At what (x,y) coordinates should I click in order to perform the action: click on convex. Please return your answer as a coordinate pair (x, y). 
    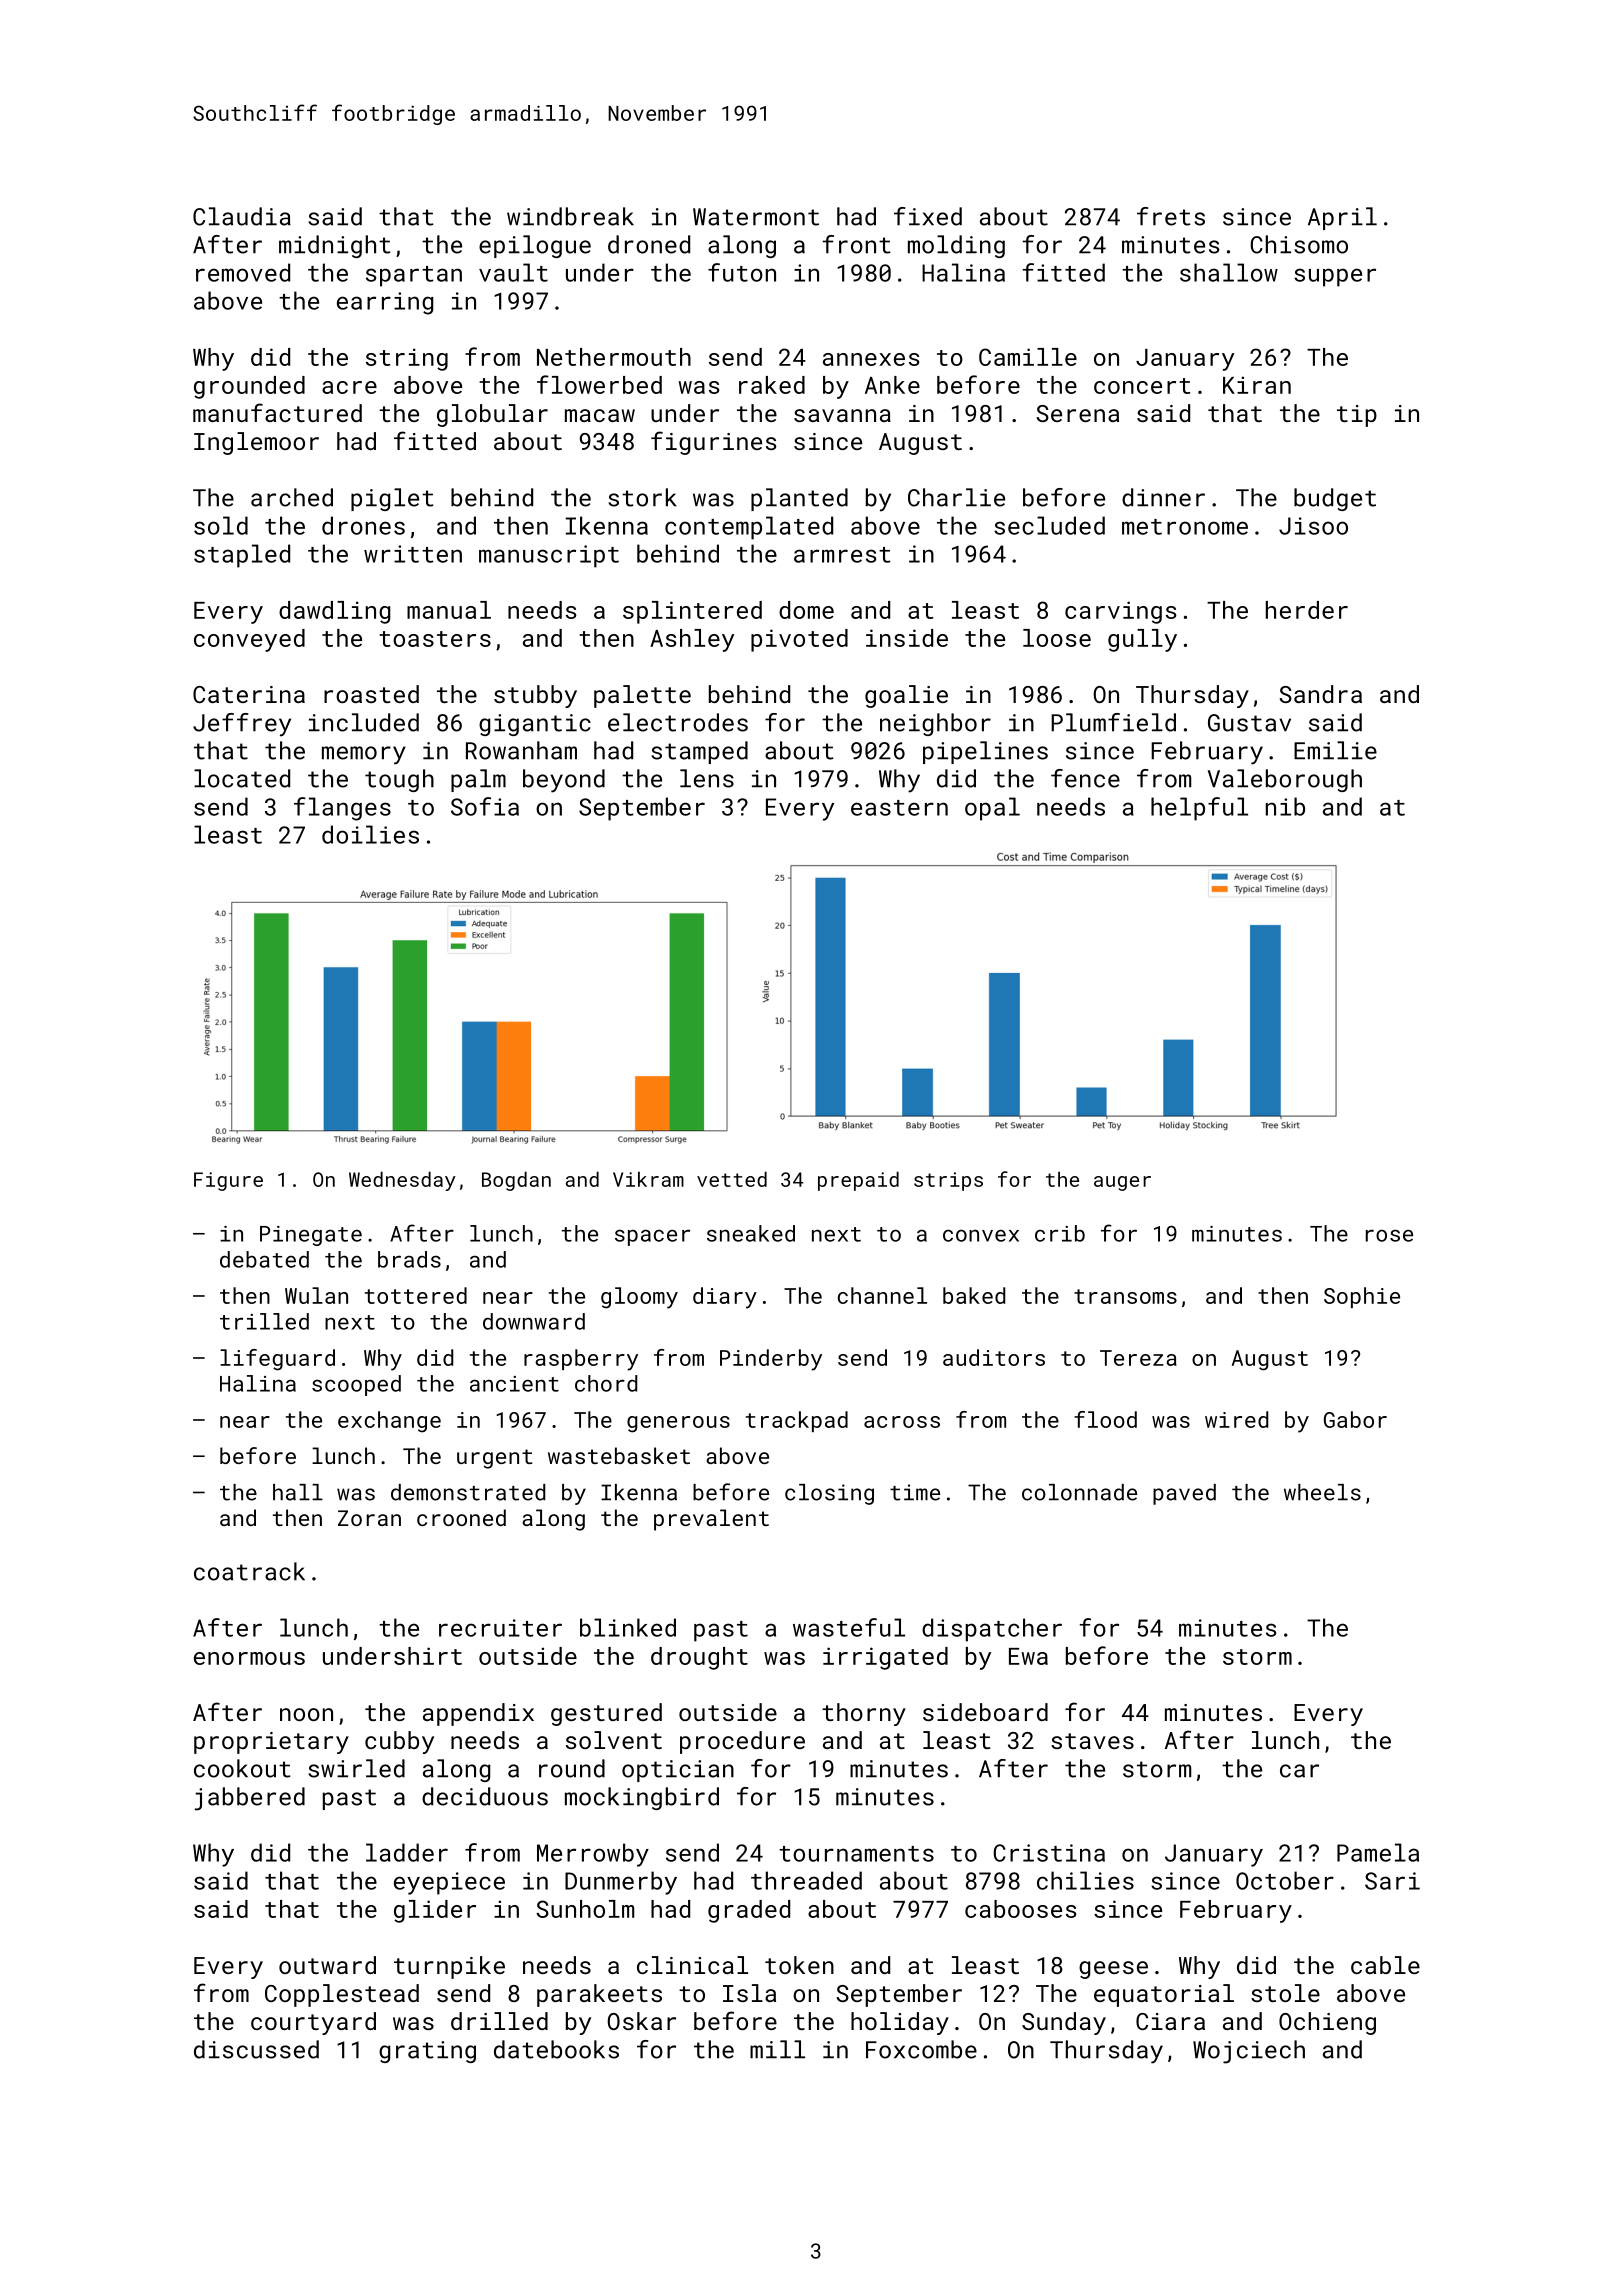
    Looking at the image, I should click on (981, 1235).
